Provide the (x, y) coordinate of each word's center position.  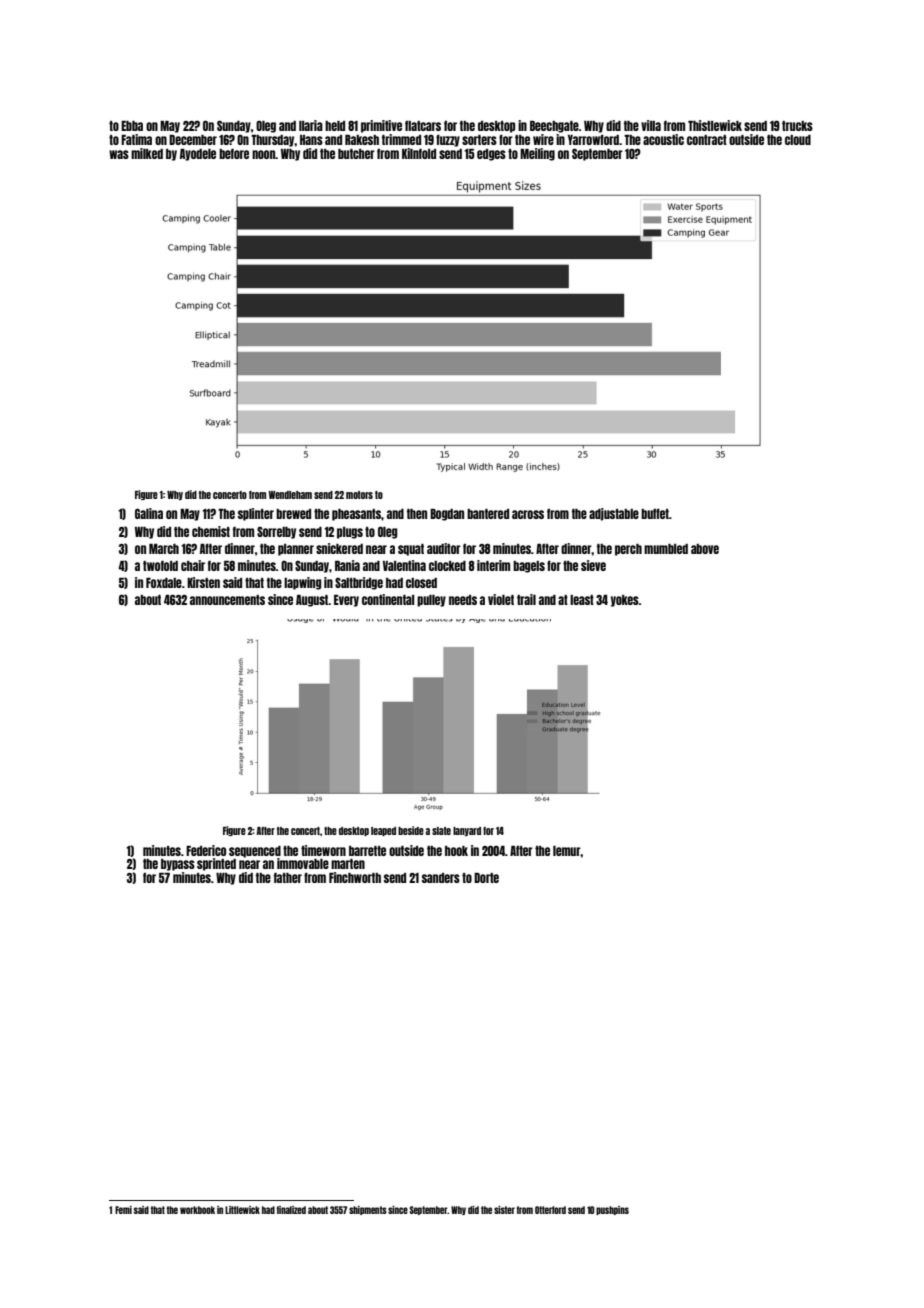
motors (359, 495)
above (705, 549)
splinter (256, 514)
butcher (356, 154)
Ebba (132, 126)
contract (707, 140)
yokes (625, 601)
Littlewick (242, 1210)
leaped (383, 831)
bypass (178, 865)
